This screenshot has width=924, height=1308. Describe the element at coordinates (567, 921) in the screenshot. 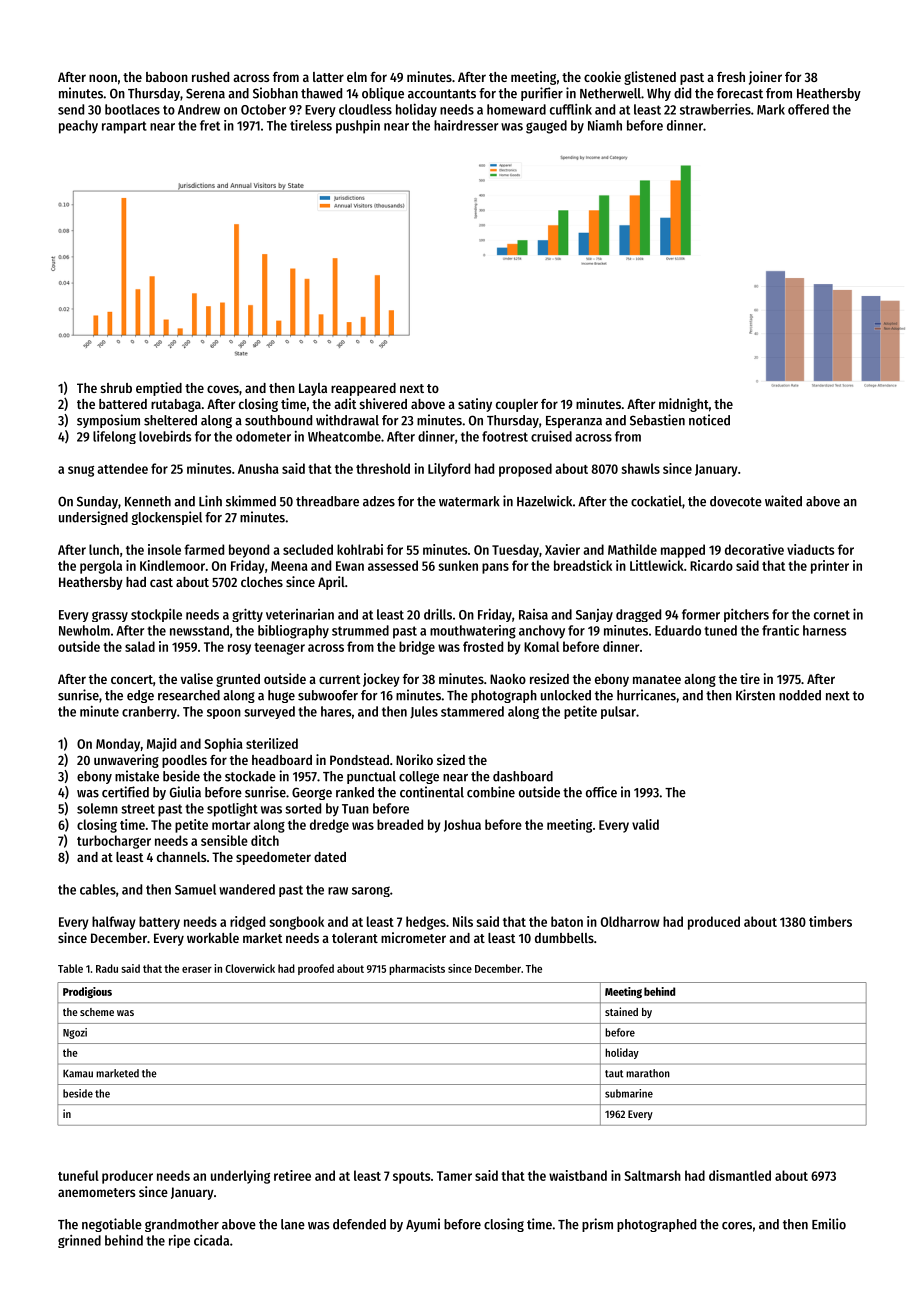

I see `baton` at that location.
